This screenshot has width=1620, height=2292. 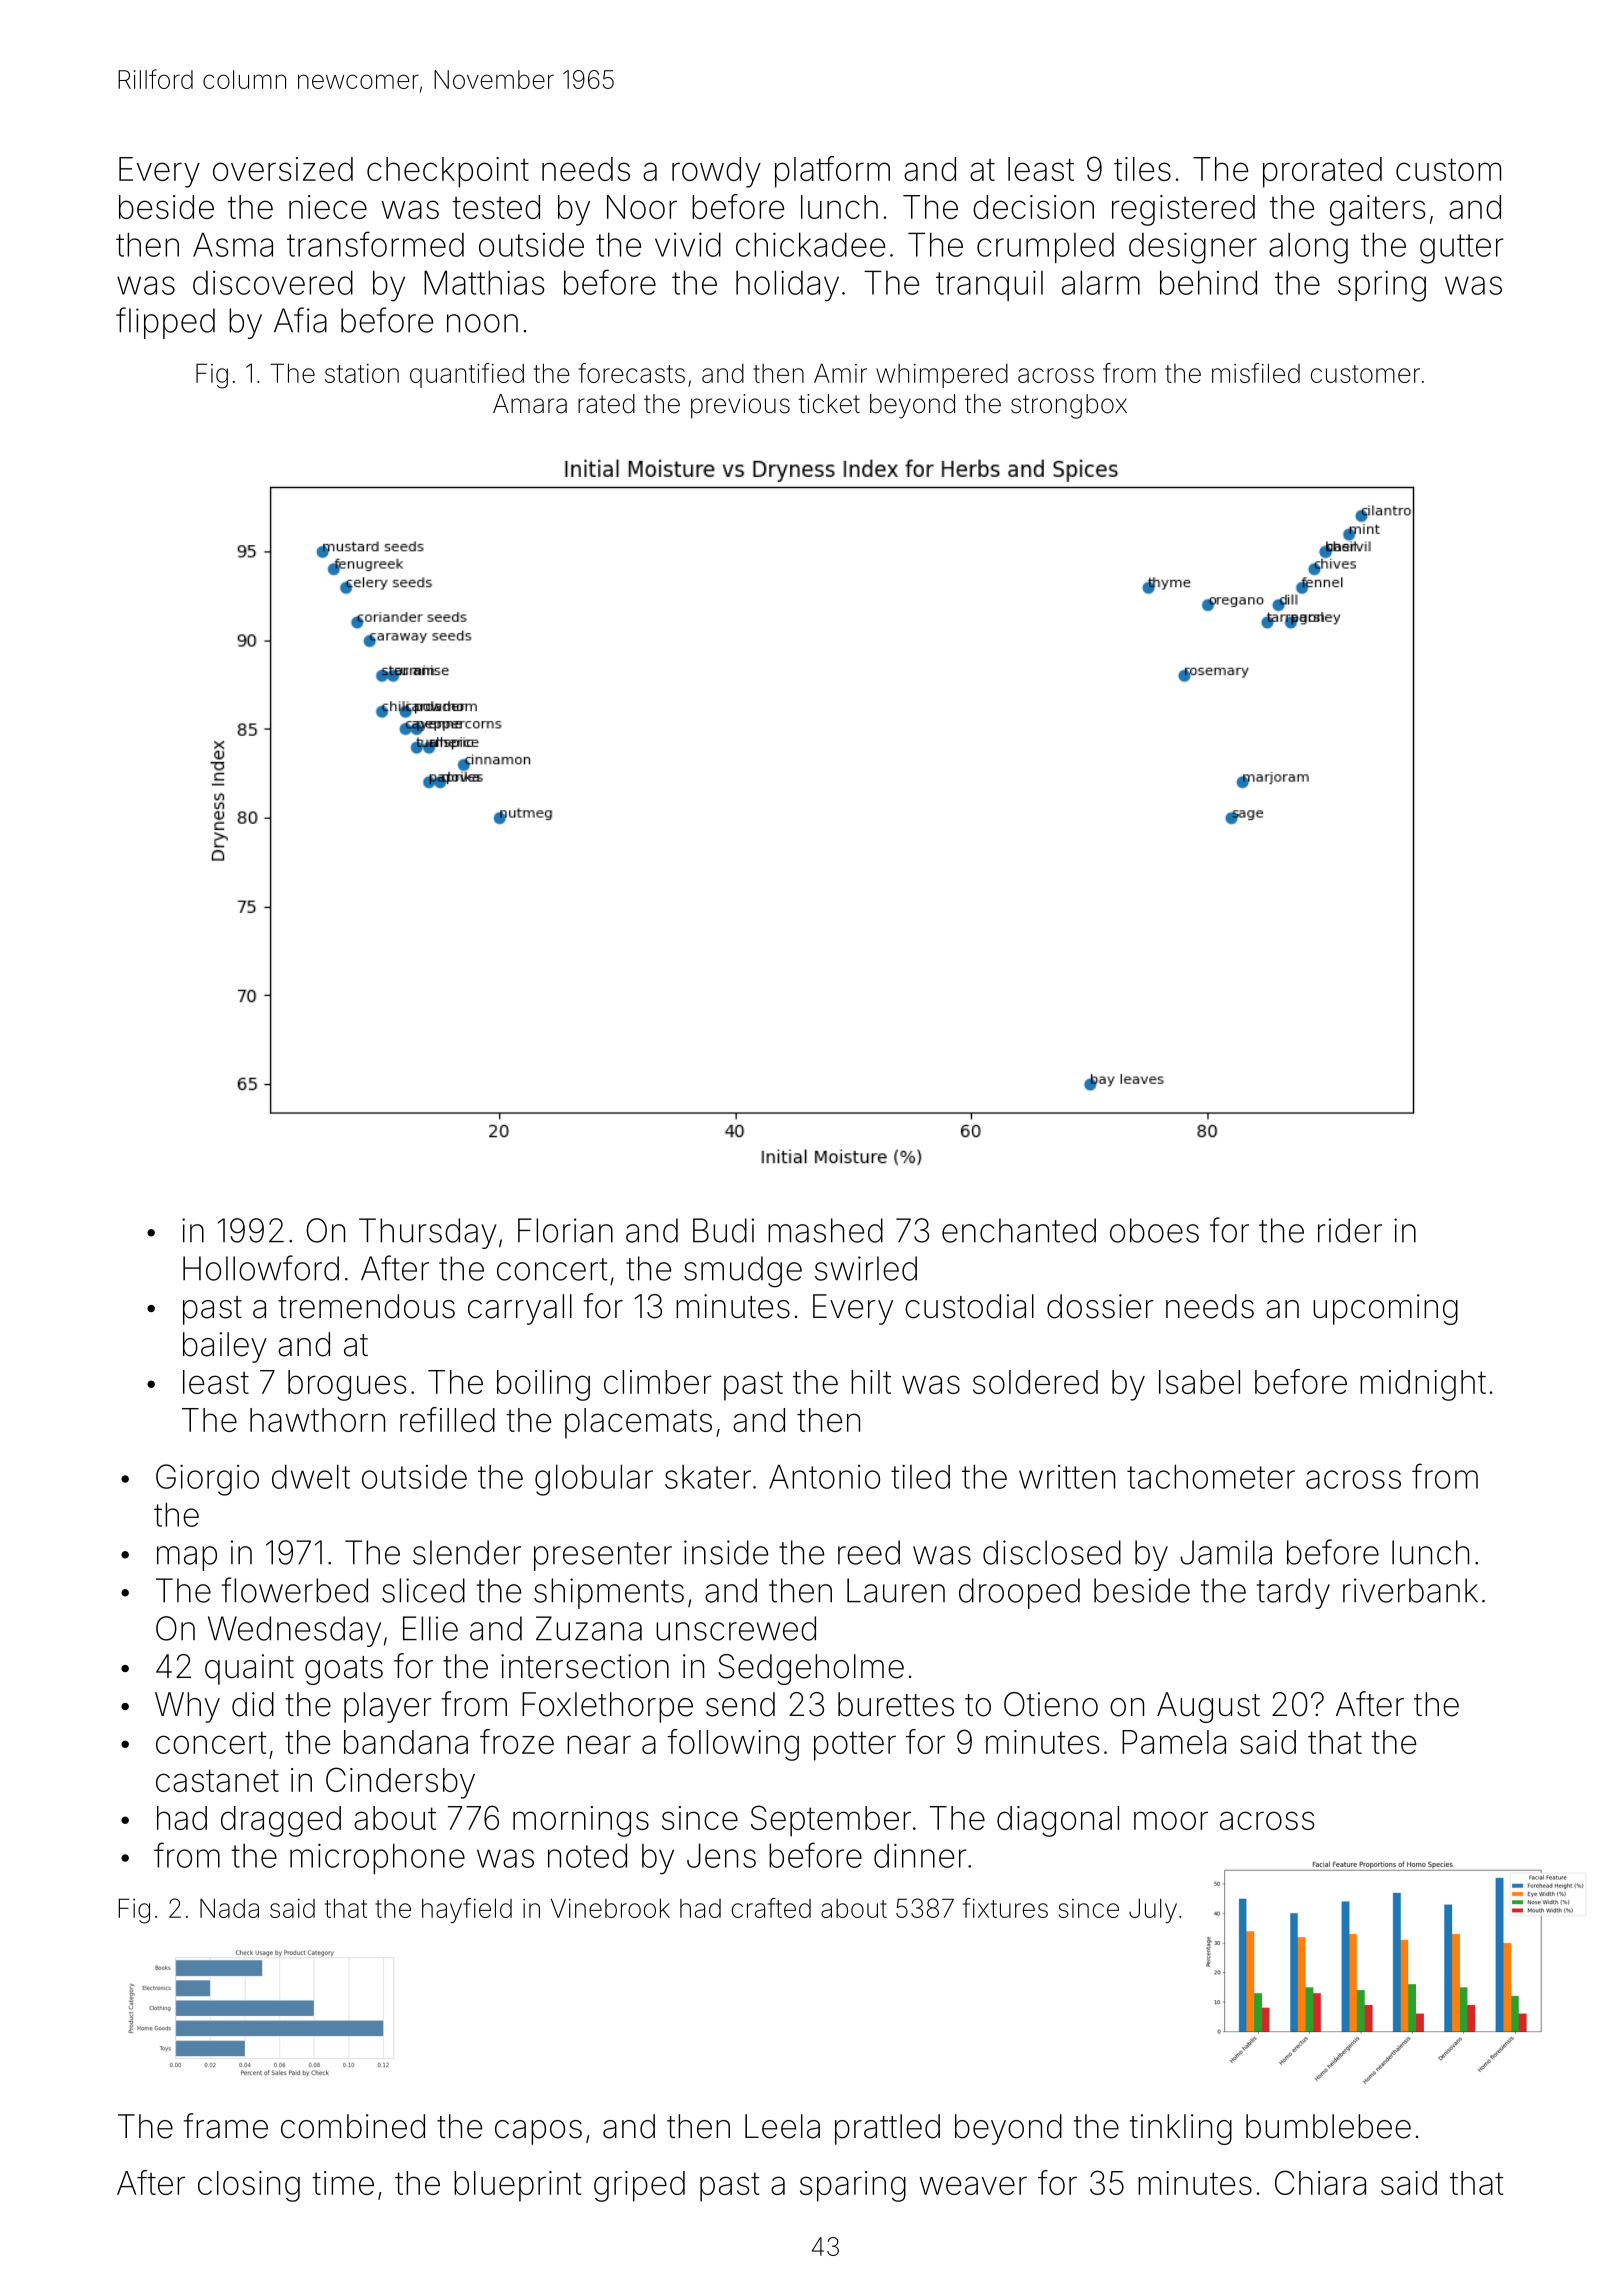 I want to click on Amir, so click(x=840, y=373).
